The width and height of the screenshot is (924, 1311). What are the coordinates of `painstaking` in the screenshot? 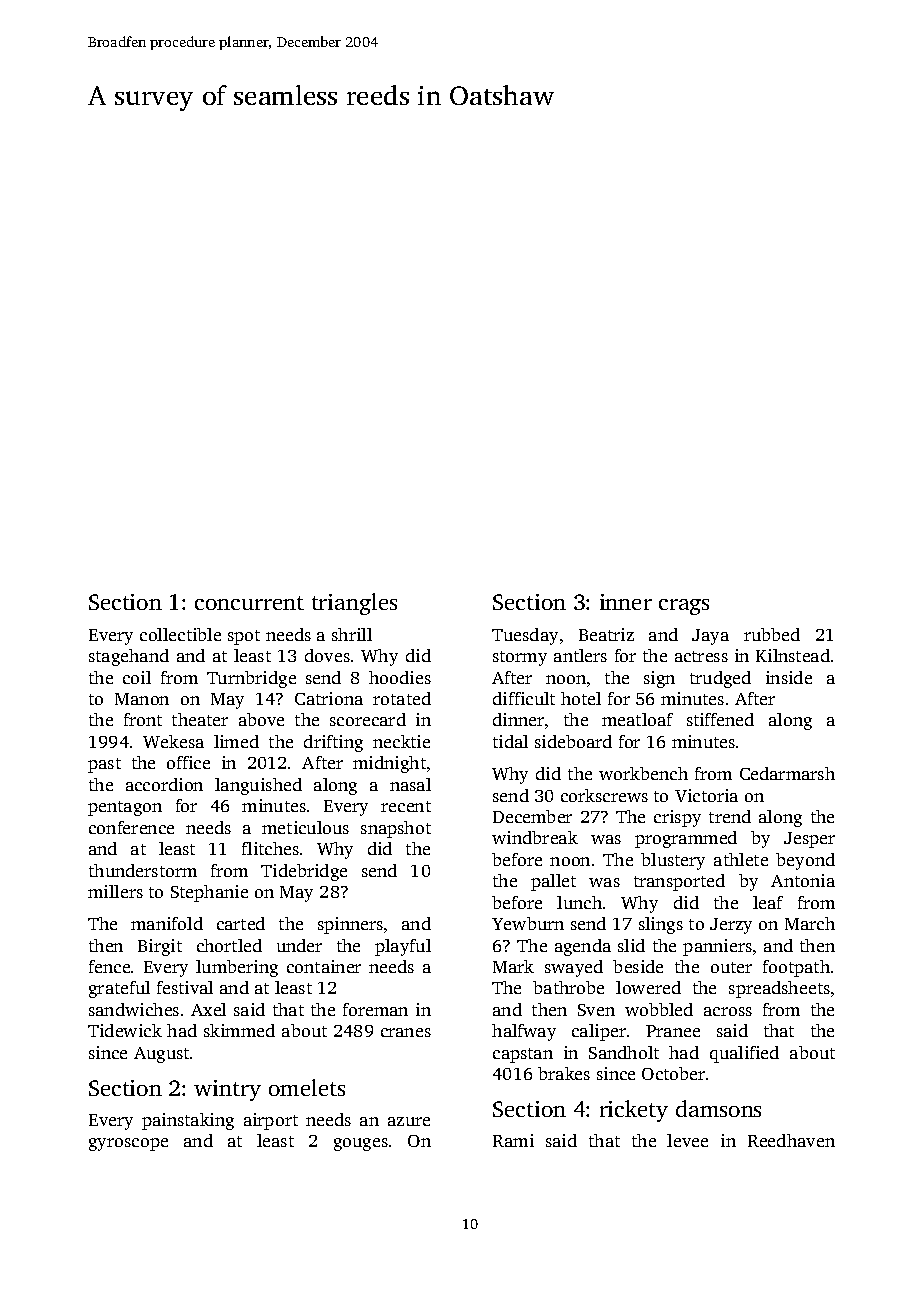 It's located at (188, 1121).
